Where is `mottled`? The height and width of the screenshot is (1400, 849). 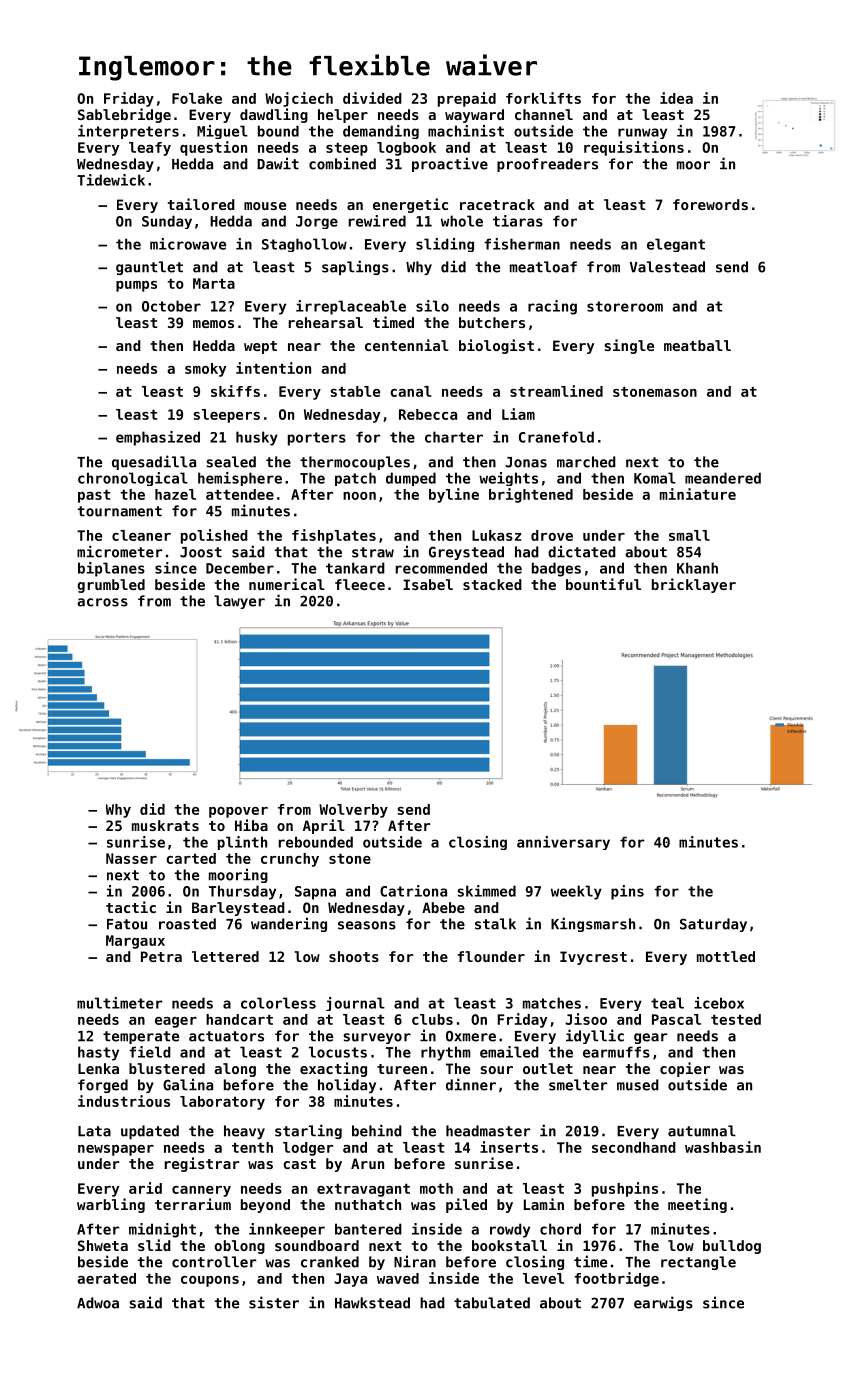 mottled is located at coordinates (726, 956).
